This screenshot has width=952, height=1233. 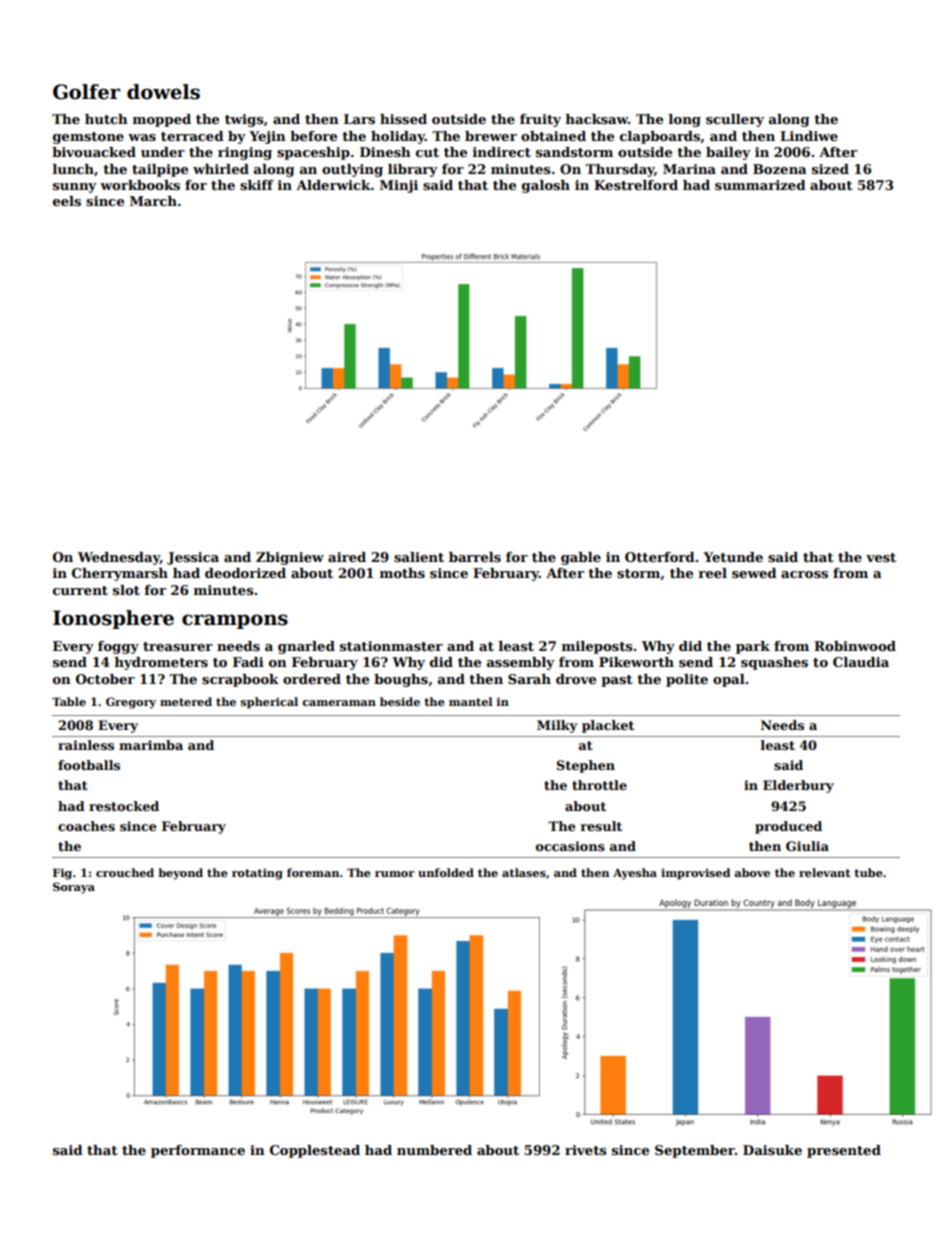 What do you see at coordinates (245, 153) in the screenshot?
I see `ringing` at bounding box center [245, 153].
